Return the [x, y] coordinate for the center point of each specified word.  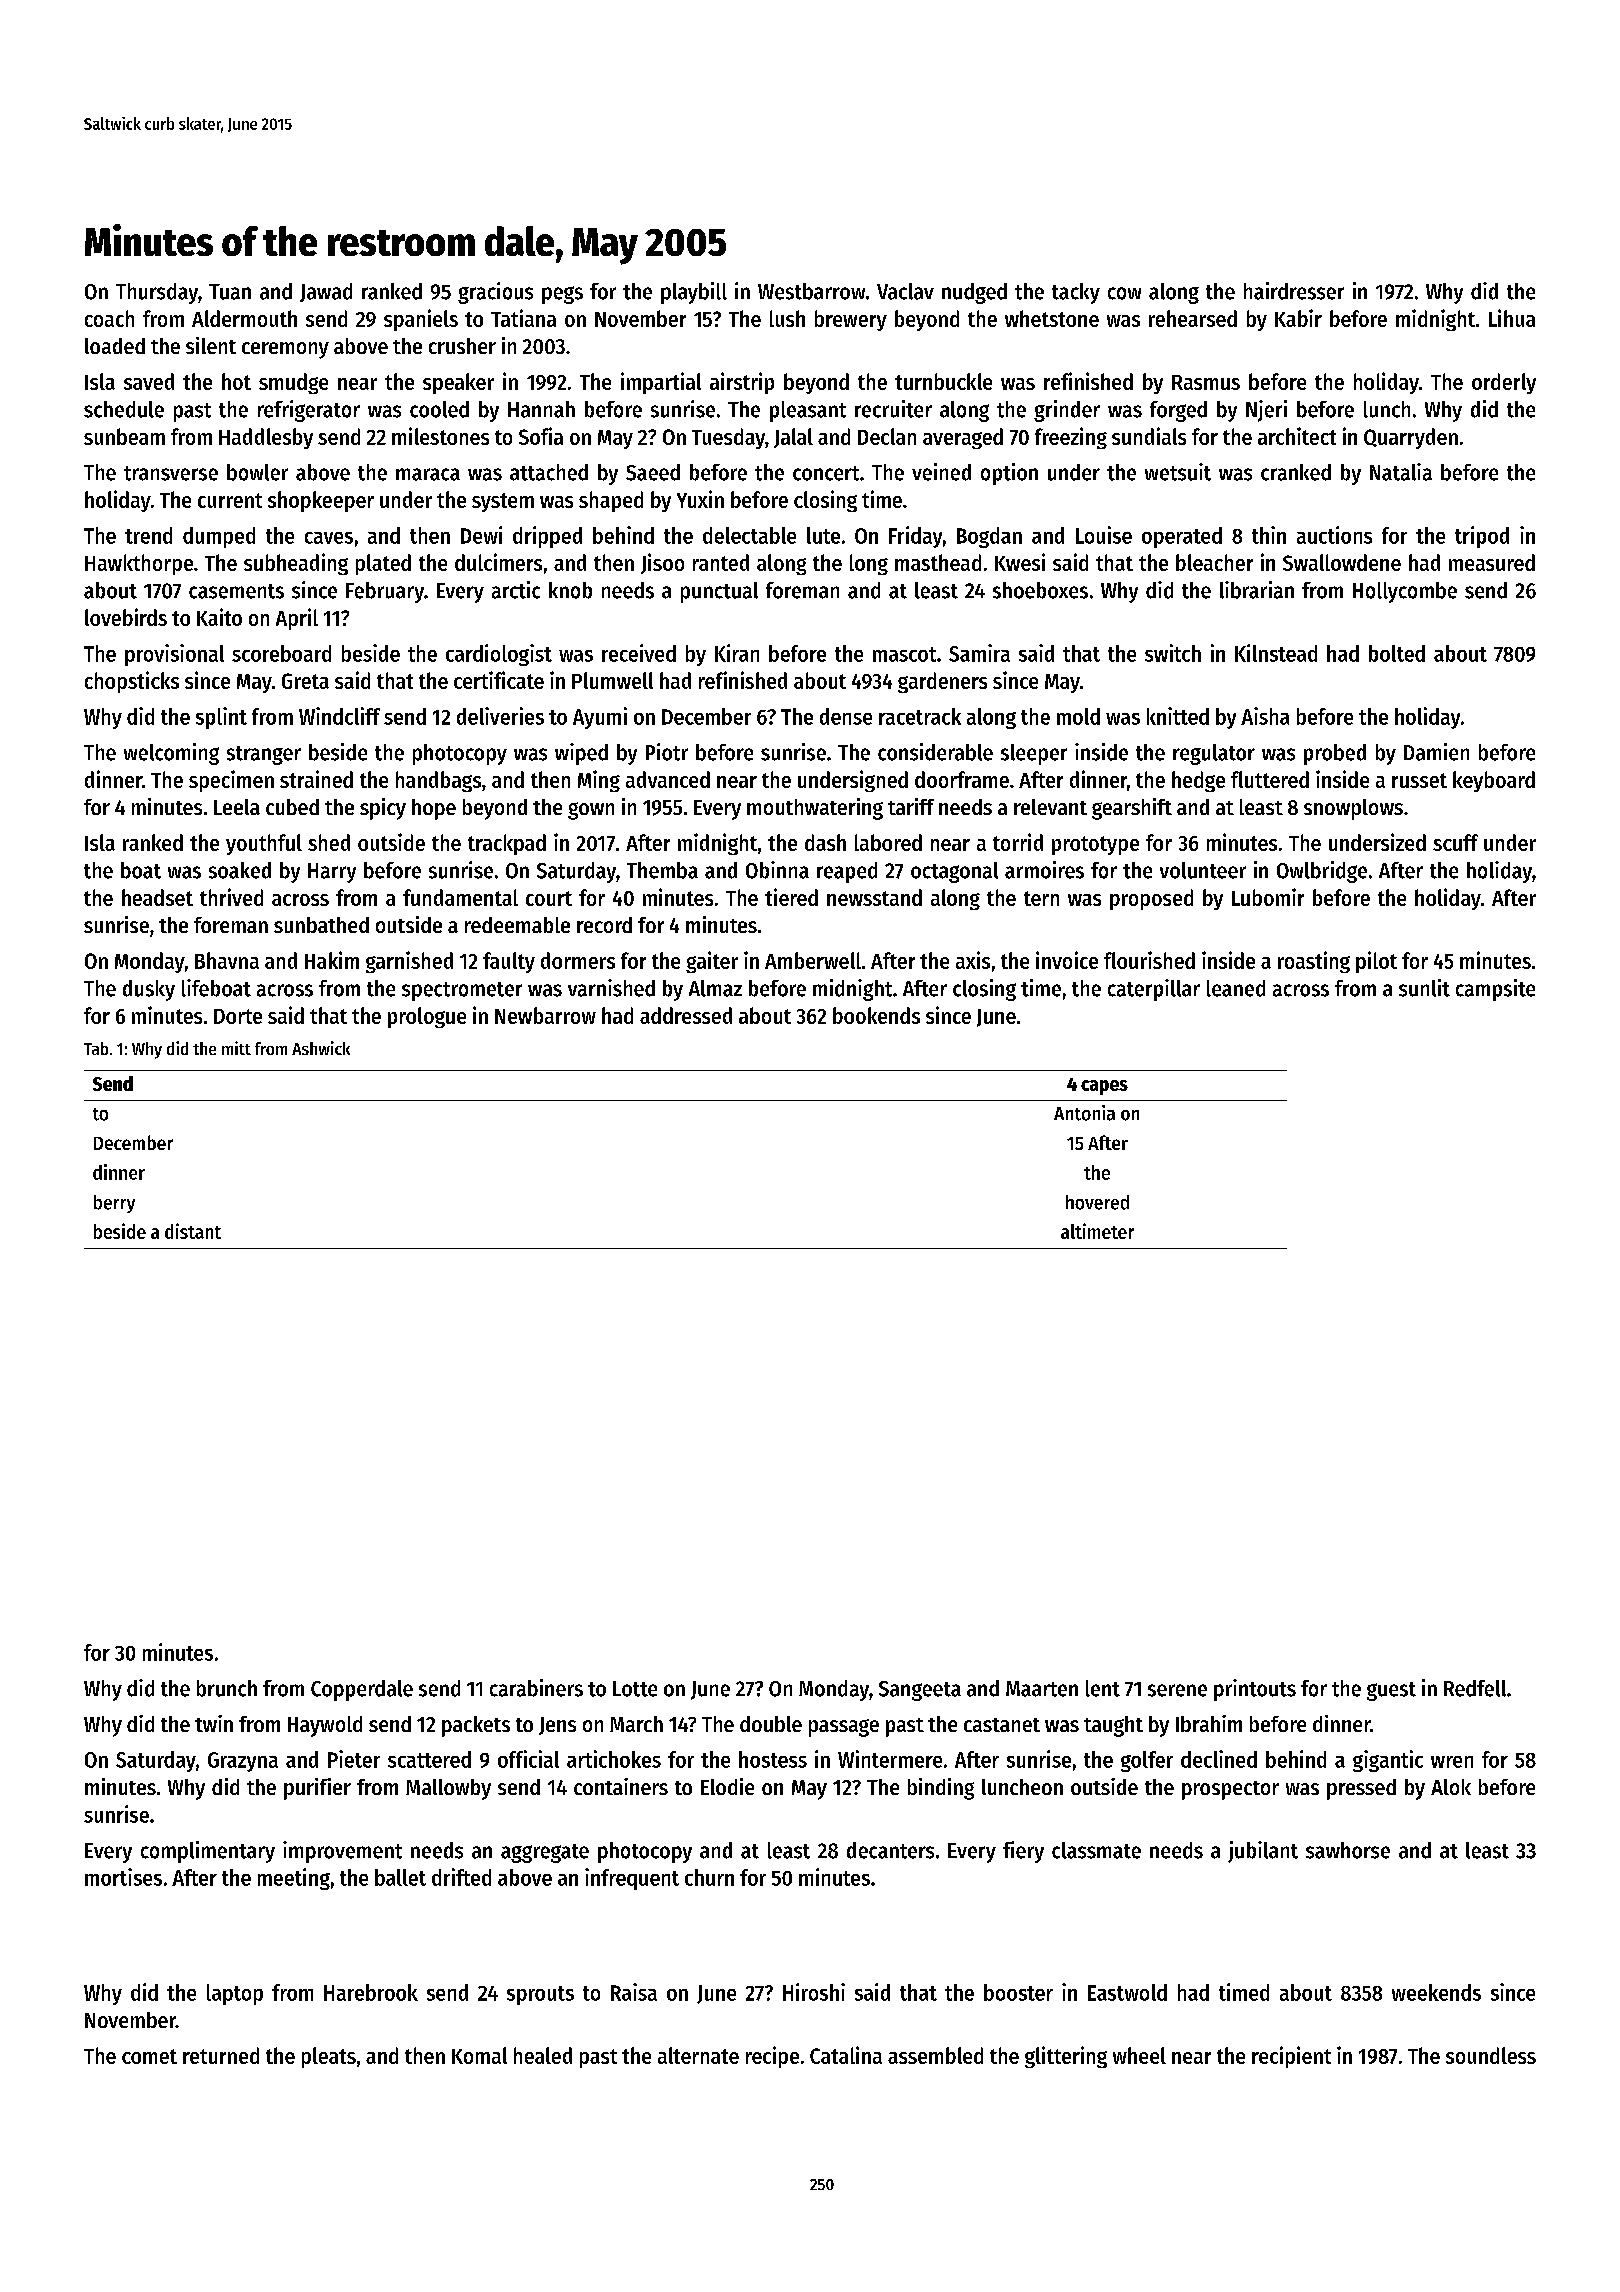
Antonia [1084, 1113]
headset [157, 897]
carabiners [536, 1688]
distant [193, 1231]
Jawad [326, 292]
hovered [1097, 1202]
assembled [935, 2055]
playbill [694, 293]
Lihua [1512, 318]
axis [973, 960]
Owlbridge [1322, 872]
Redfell [1475, 1688]
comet [149, 2056]
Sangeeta [920, 1691]
